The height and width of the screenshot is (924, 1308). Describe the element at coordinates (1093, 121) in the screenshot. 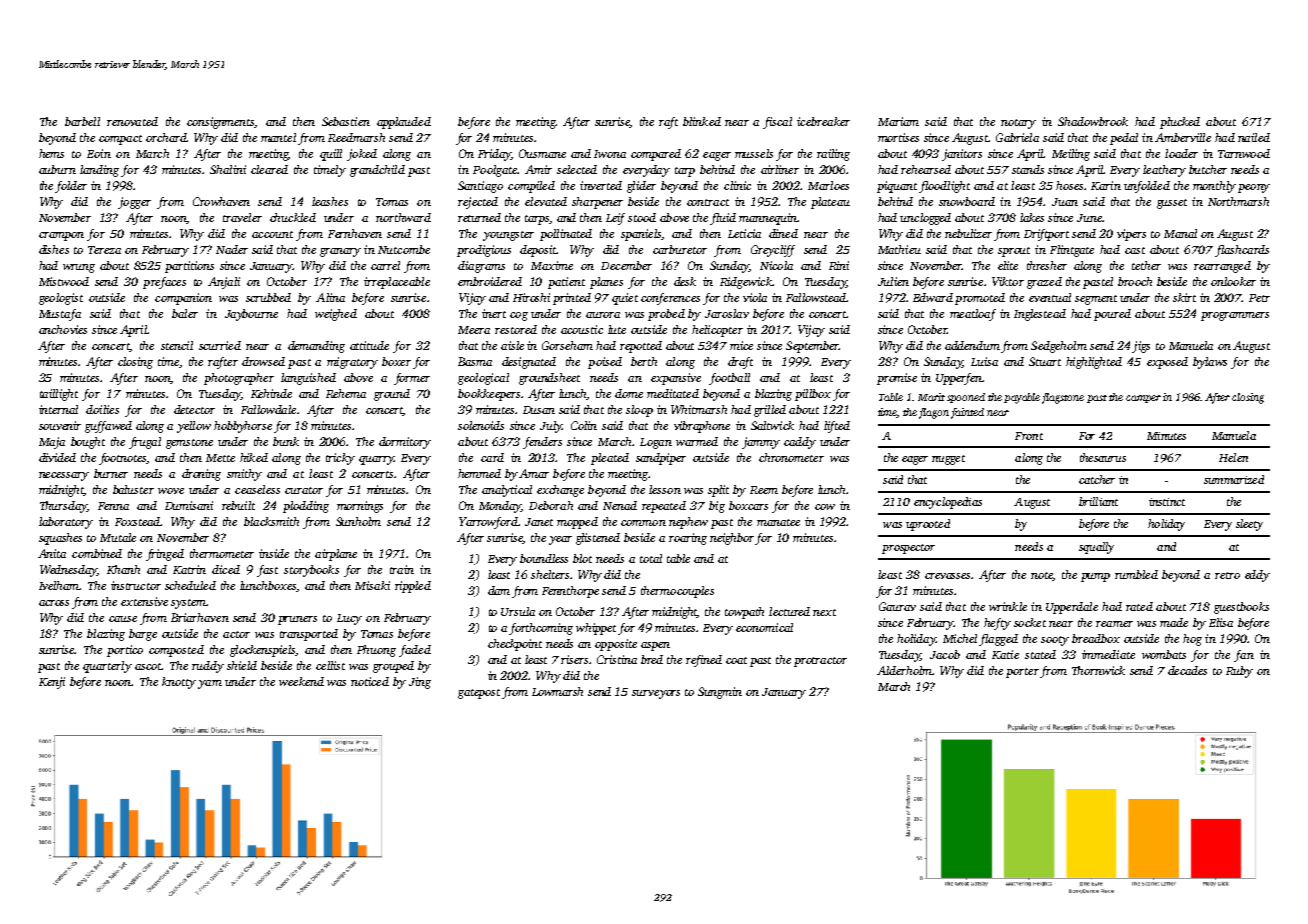

I see `Shadowbrook` at that location.
